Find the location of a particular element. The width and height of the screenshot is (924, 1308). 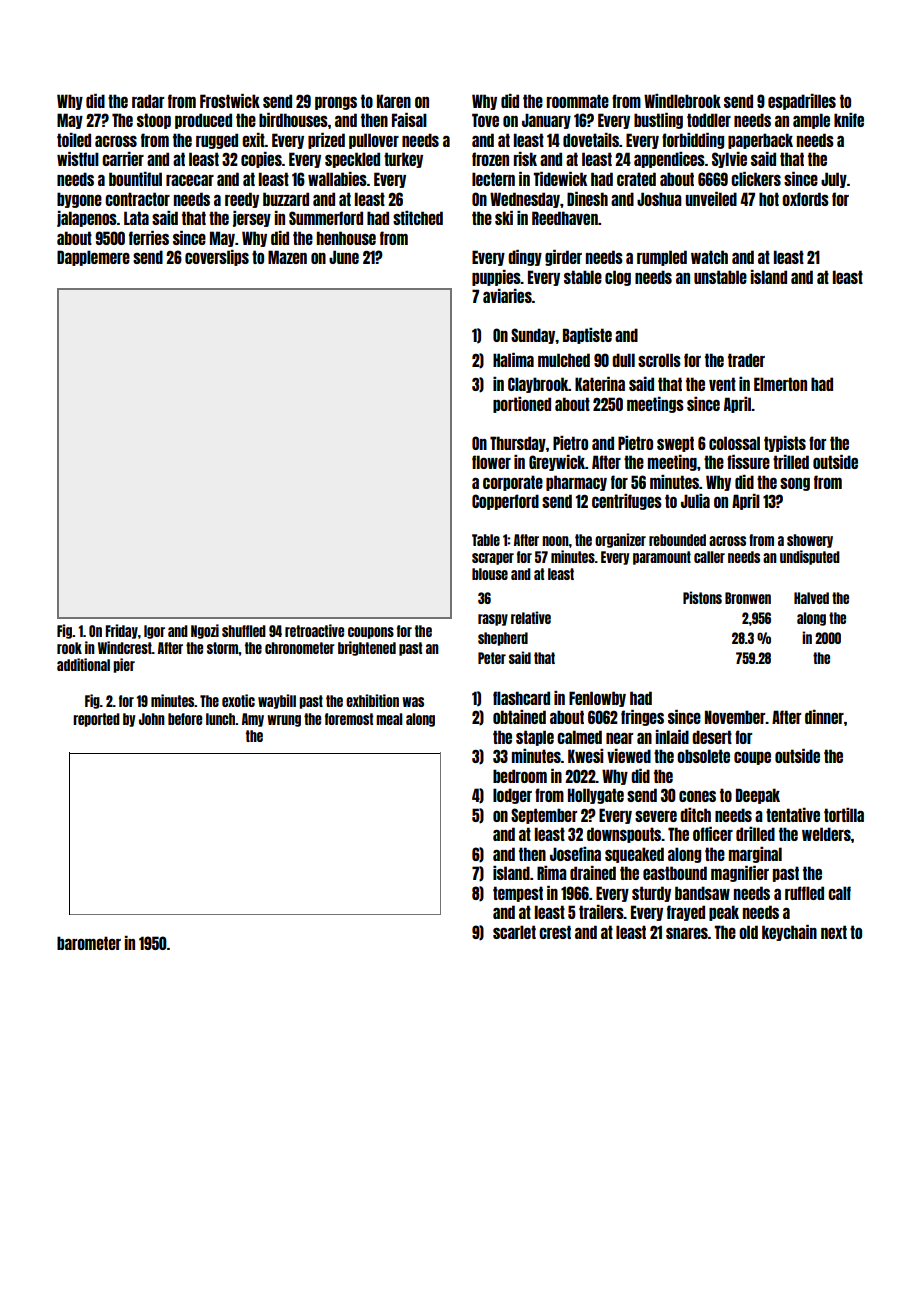

typists is located at coordinates (785, 444).
